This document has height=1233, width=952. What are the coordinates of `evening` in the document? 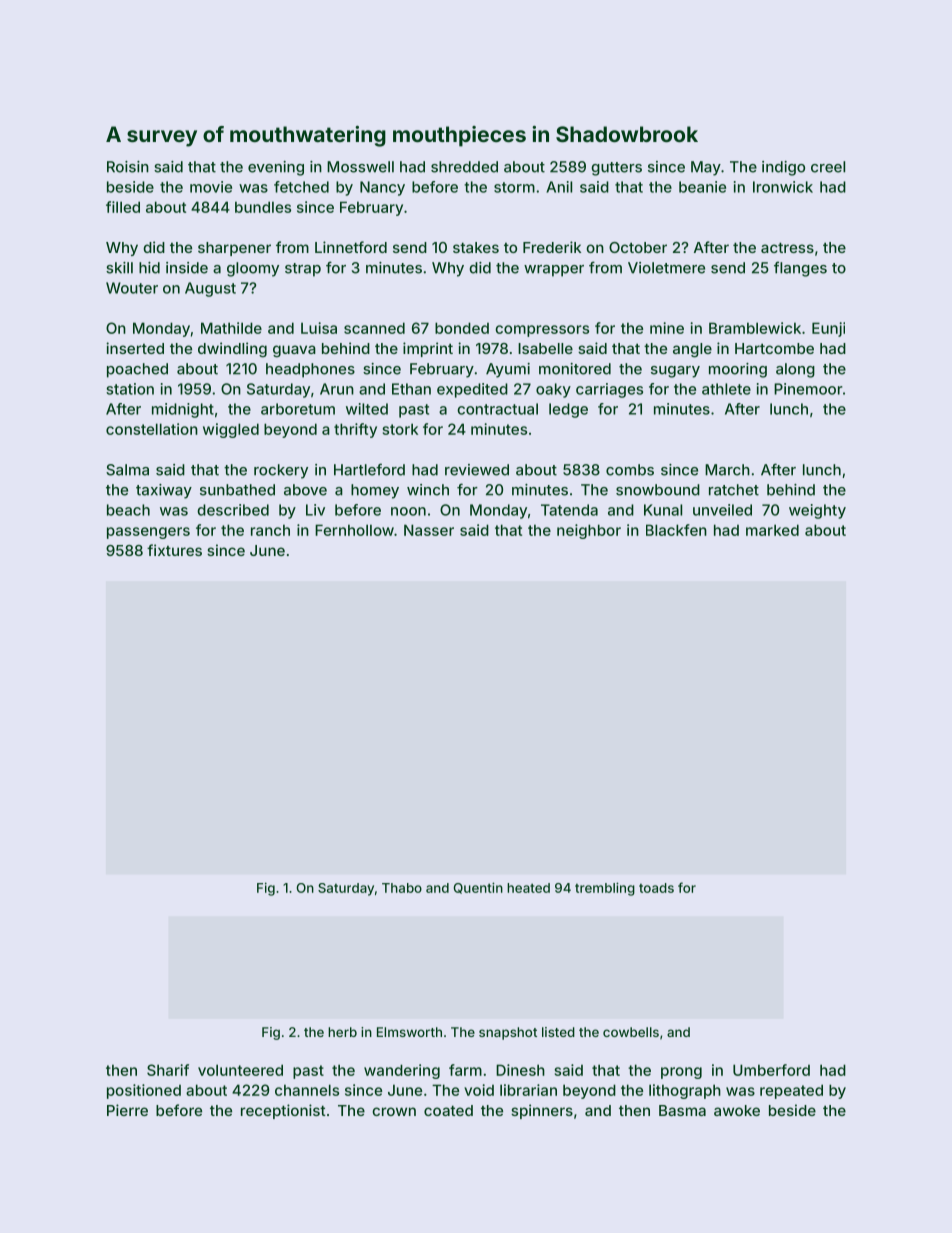 It's located at (276, 168).
